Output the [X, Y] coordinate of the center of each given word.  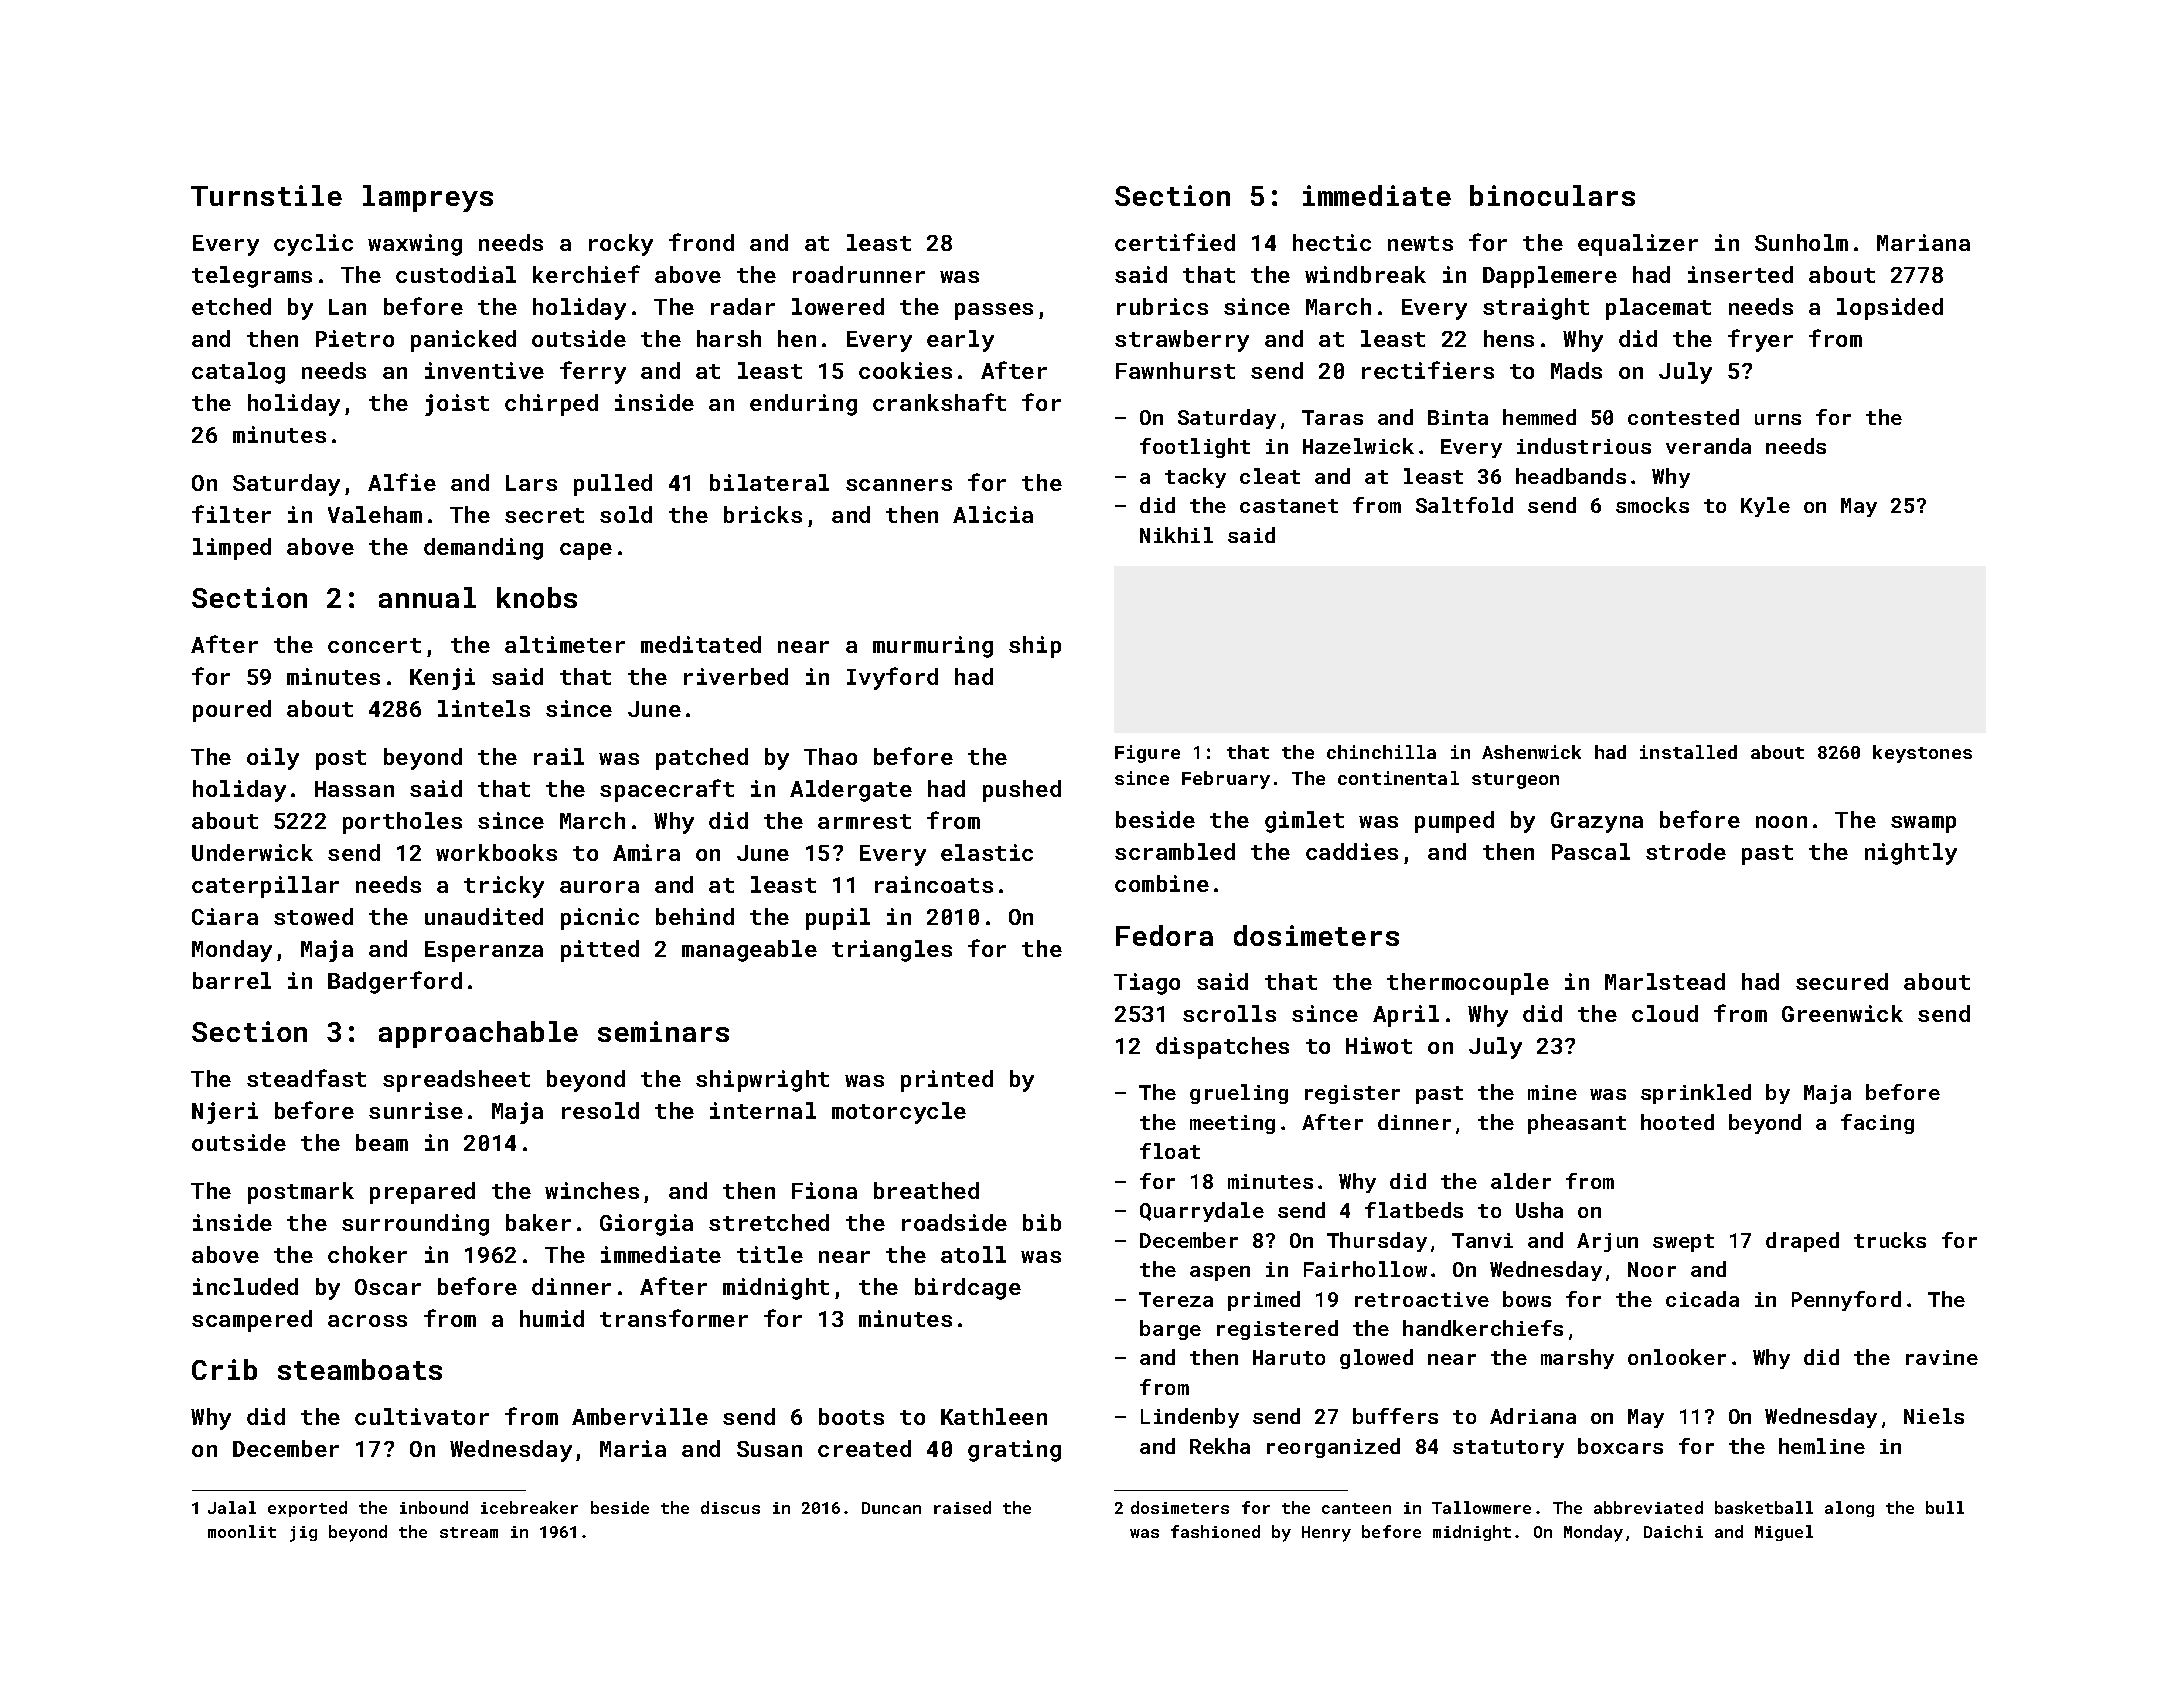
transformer [674, 1318]
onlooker [1677, 1357]
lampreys [428, 198]
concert [374, 645]
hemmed [1539, 417]
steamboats [360, 1369]
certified [1175, 242]
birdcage [968, 1289]
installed [1688, 752]
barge [1170, 1330]
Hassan [354, 789]
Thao [830, 756]
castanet [1289, 506]
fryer [1760, 340]
